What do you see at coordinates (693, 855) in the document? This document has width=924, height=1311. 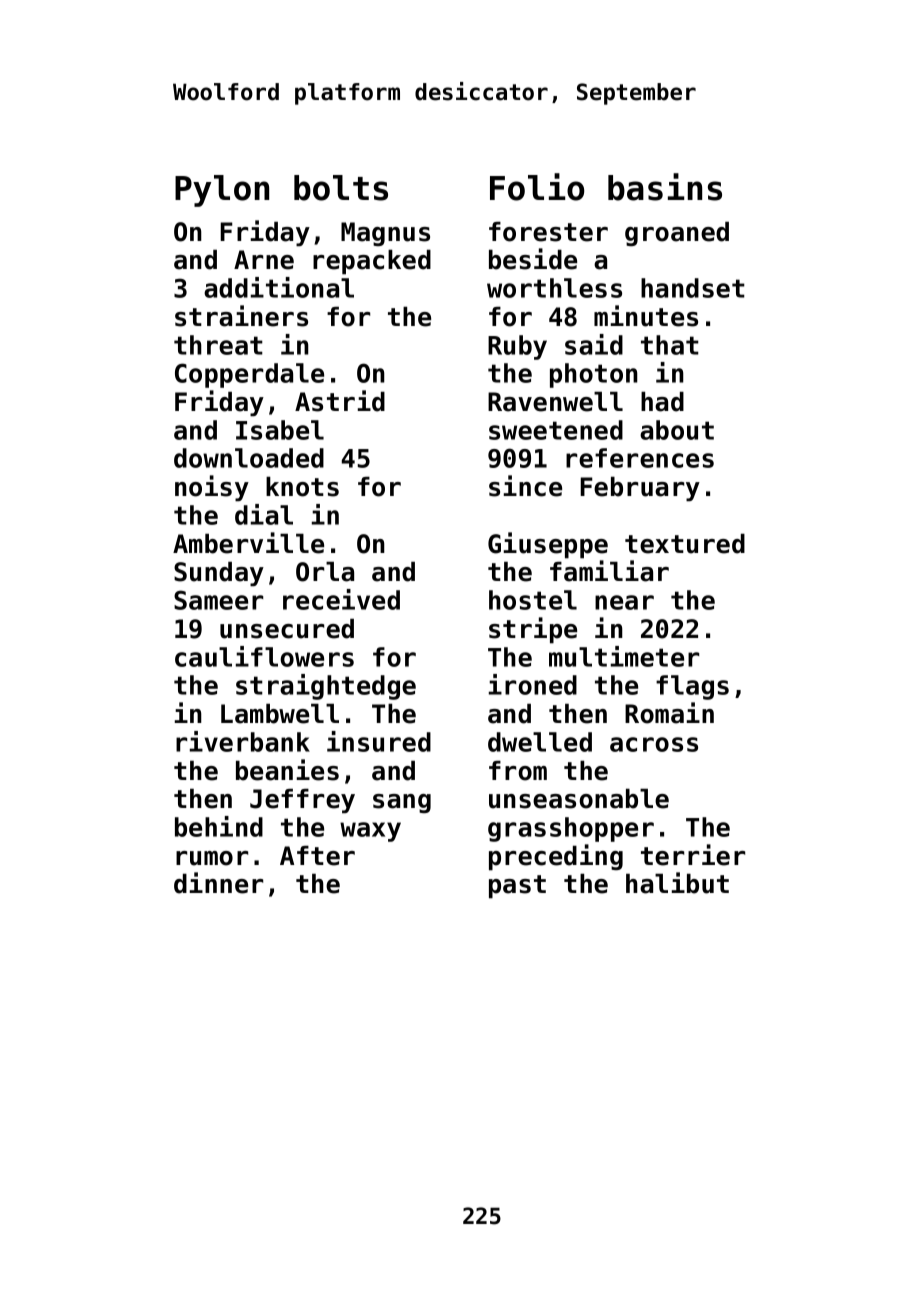 I see `terrier` at bounding box center [693, 855].
